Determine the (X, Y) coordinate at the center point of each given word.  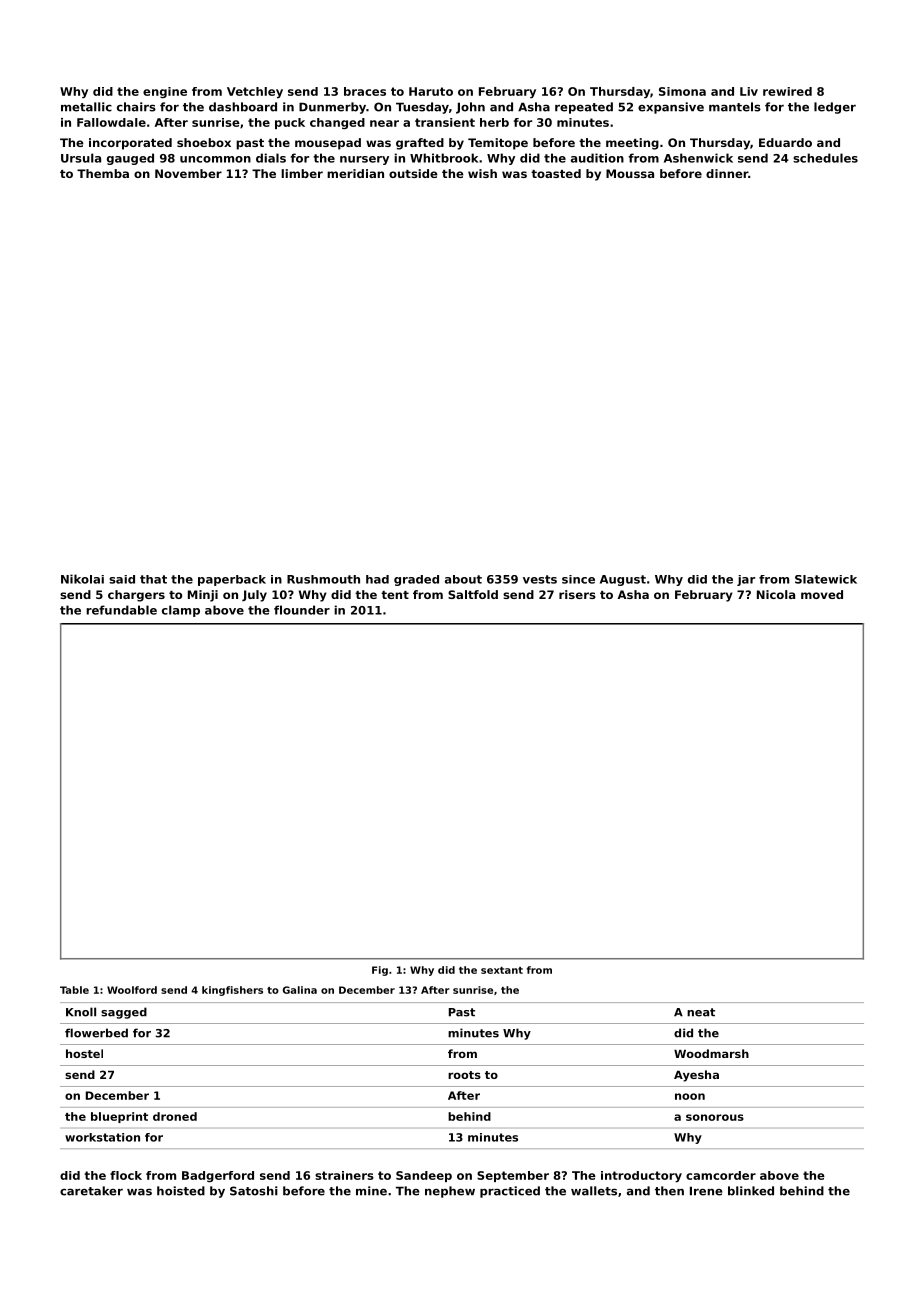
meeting (632, 144)
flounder (302, 610)
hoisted (181, 1191)
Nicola (776, 594)
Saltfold (473, 594)
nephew (450, 1192)
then (669, 1191)
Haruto (431, 91)
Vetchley (255, 93)
